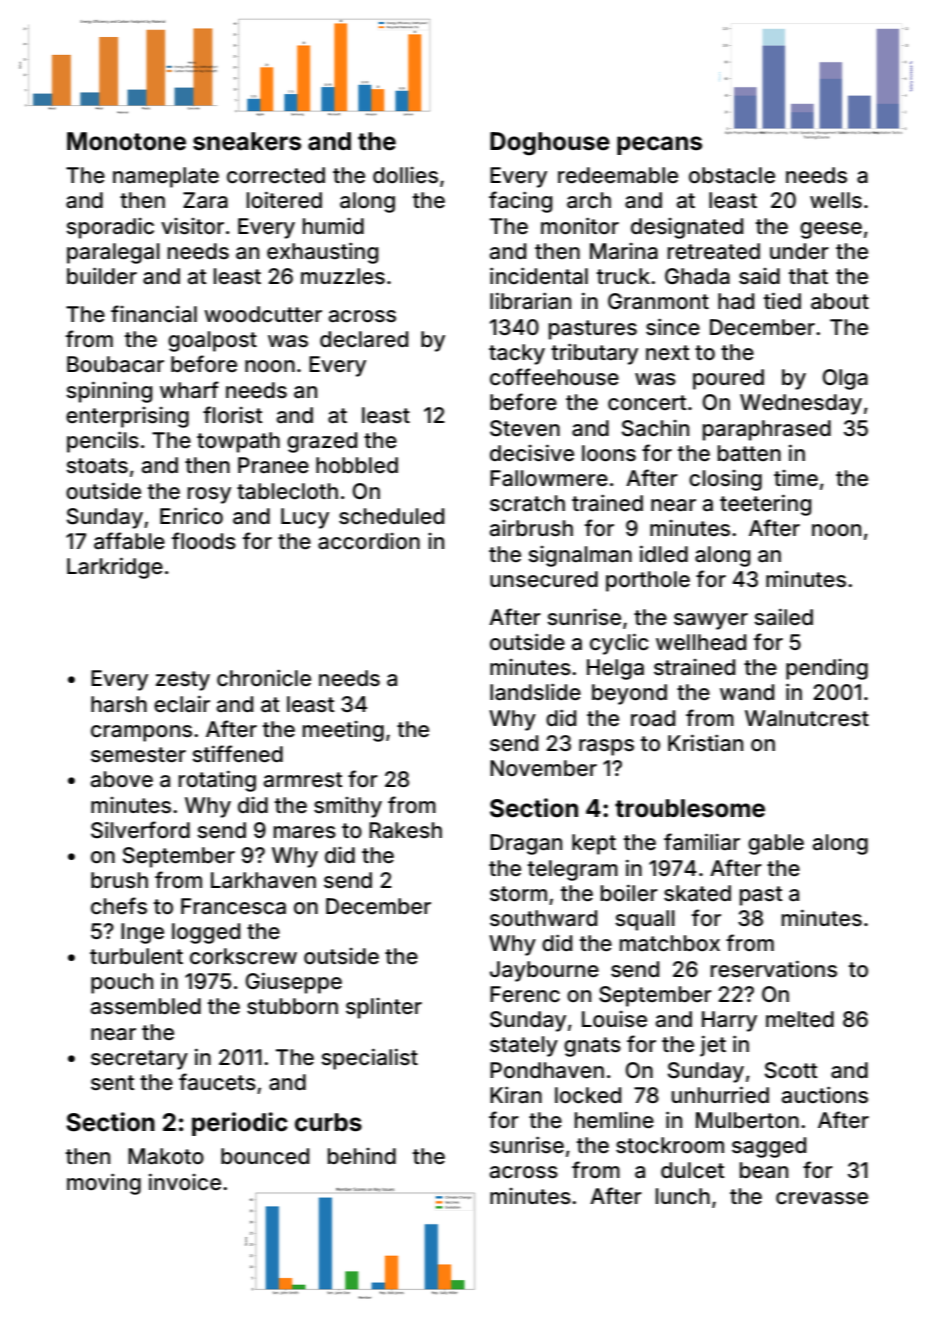  What do you see at coordinates (264, 678) in the screenshot?
I see `chronicle` at bounding box center [264, 678].
